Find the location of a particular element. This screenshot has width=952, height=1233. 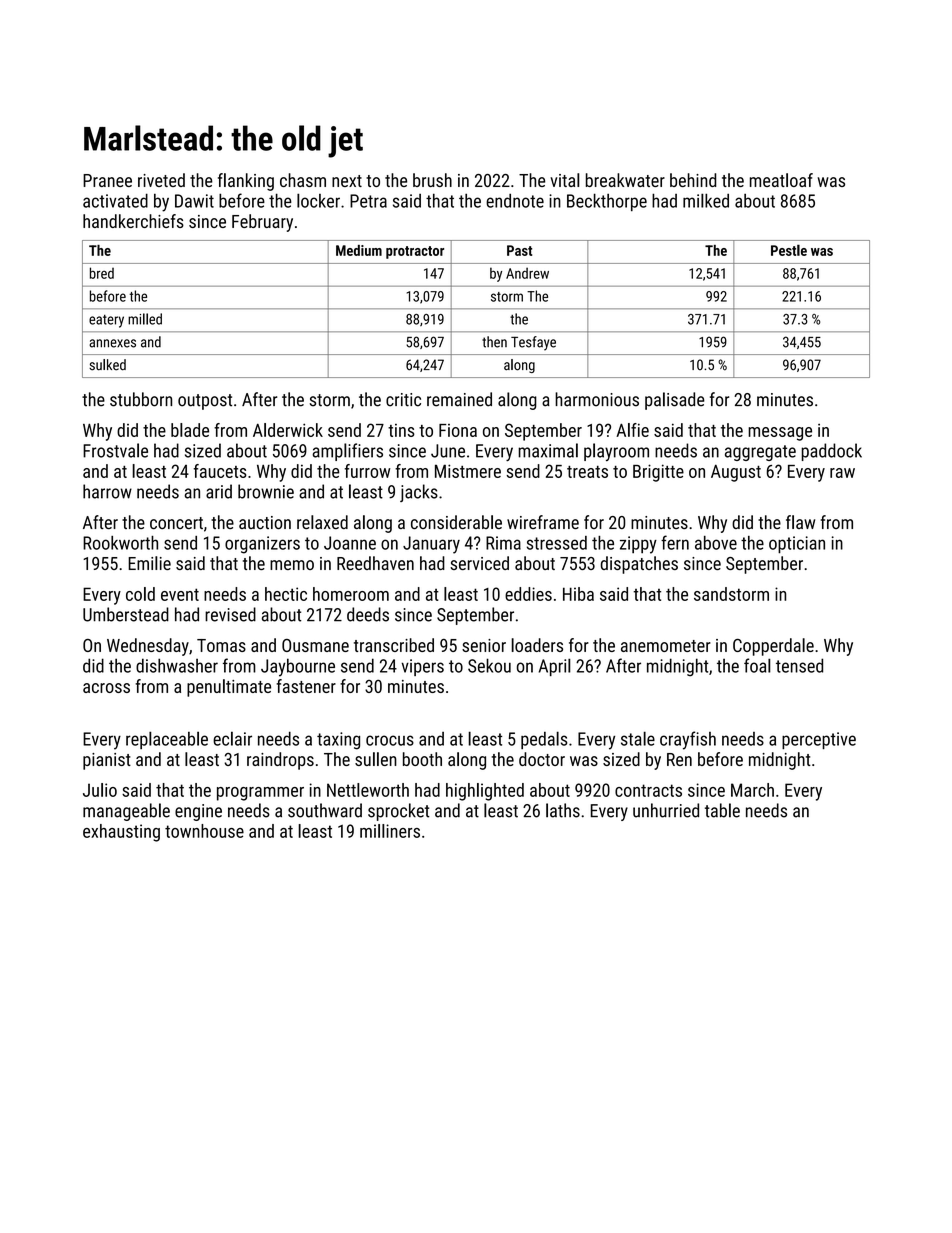

vital is located at coordinates (565, 180).
